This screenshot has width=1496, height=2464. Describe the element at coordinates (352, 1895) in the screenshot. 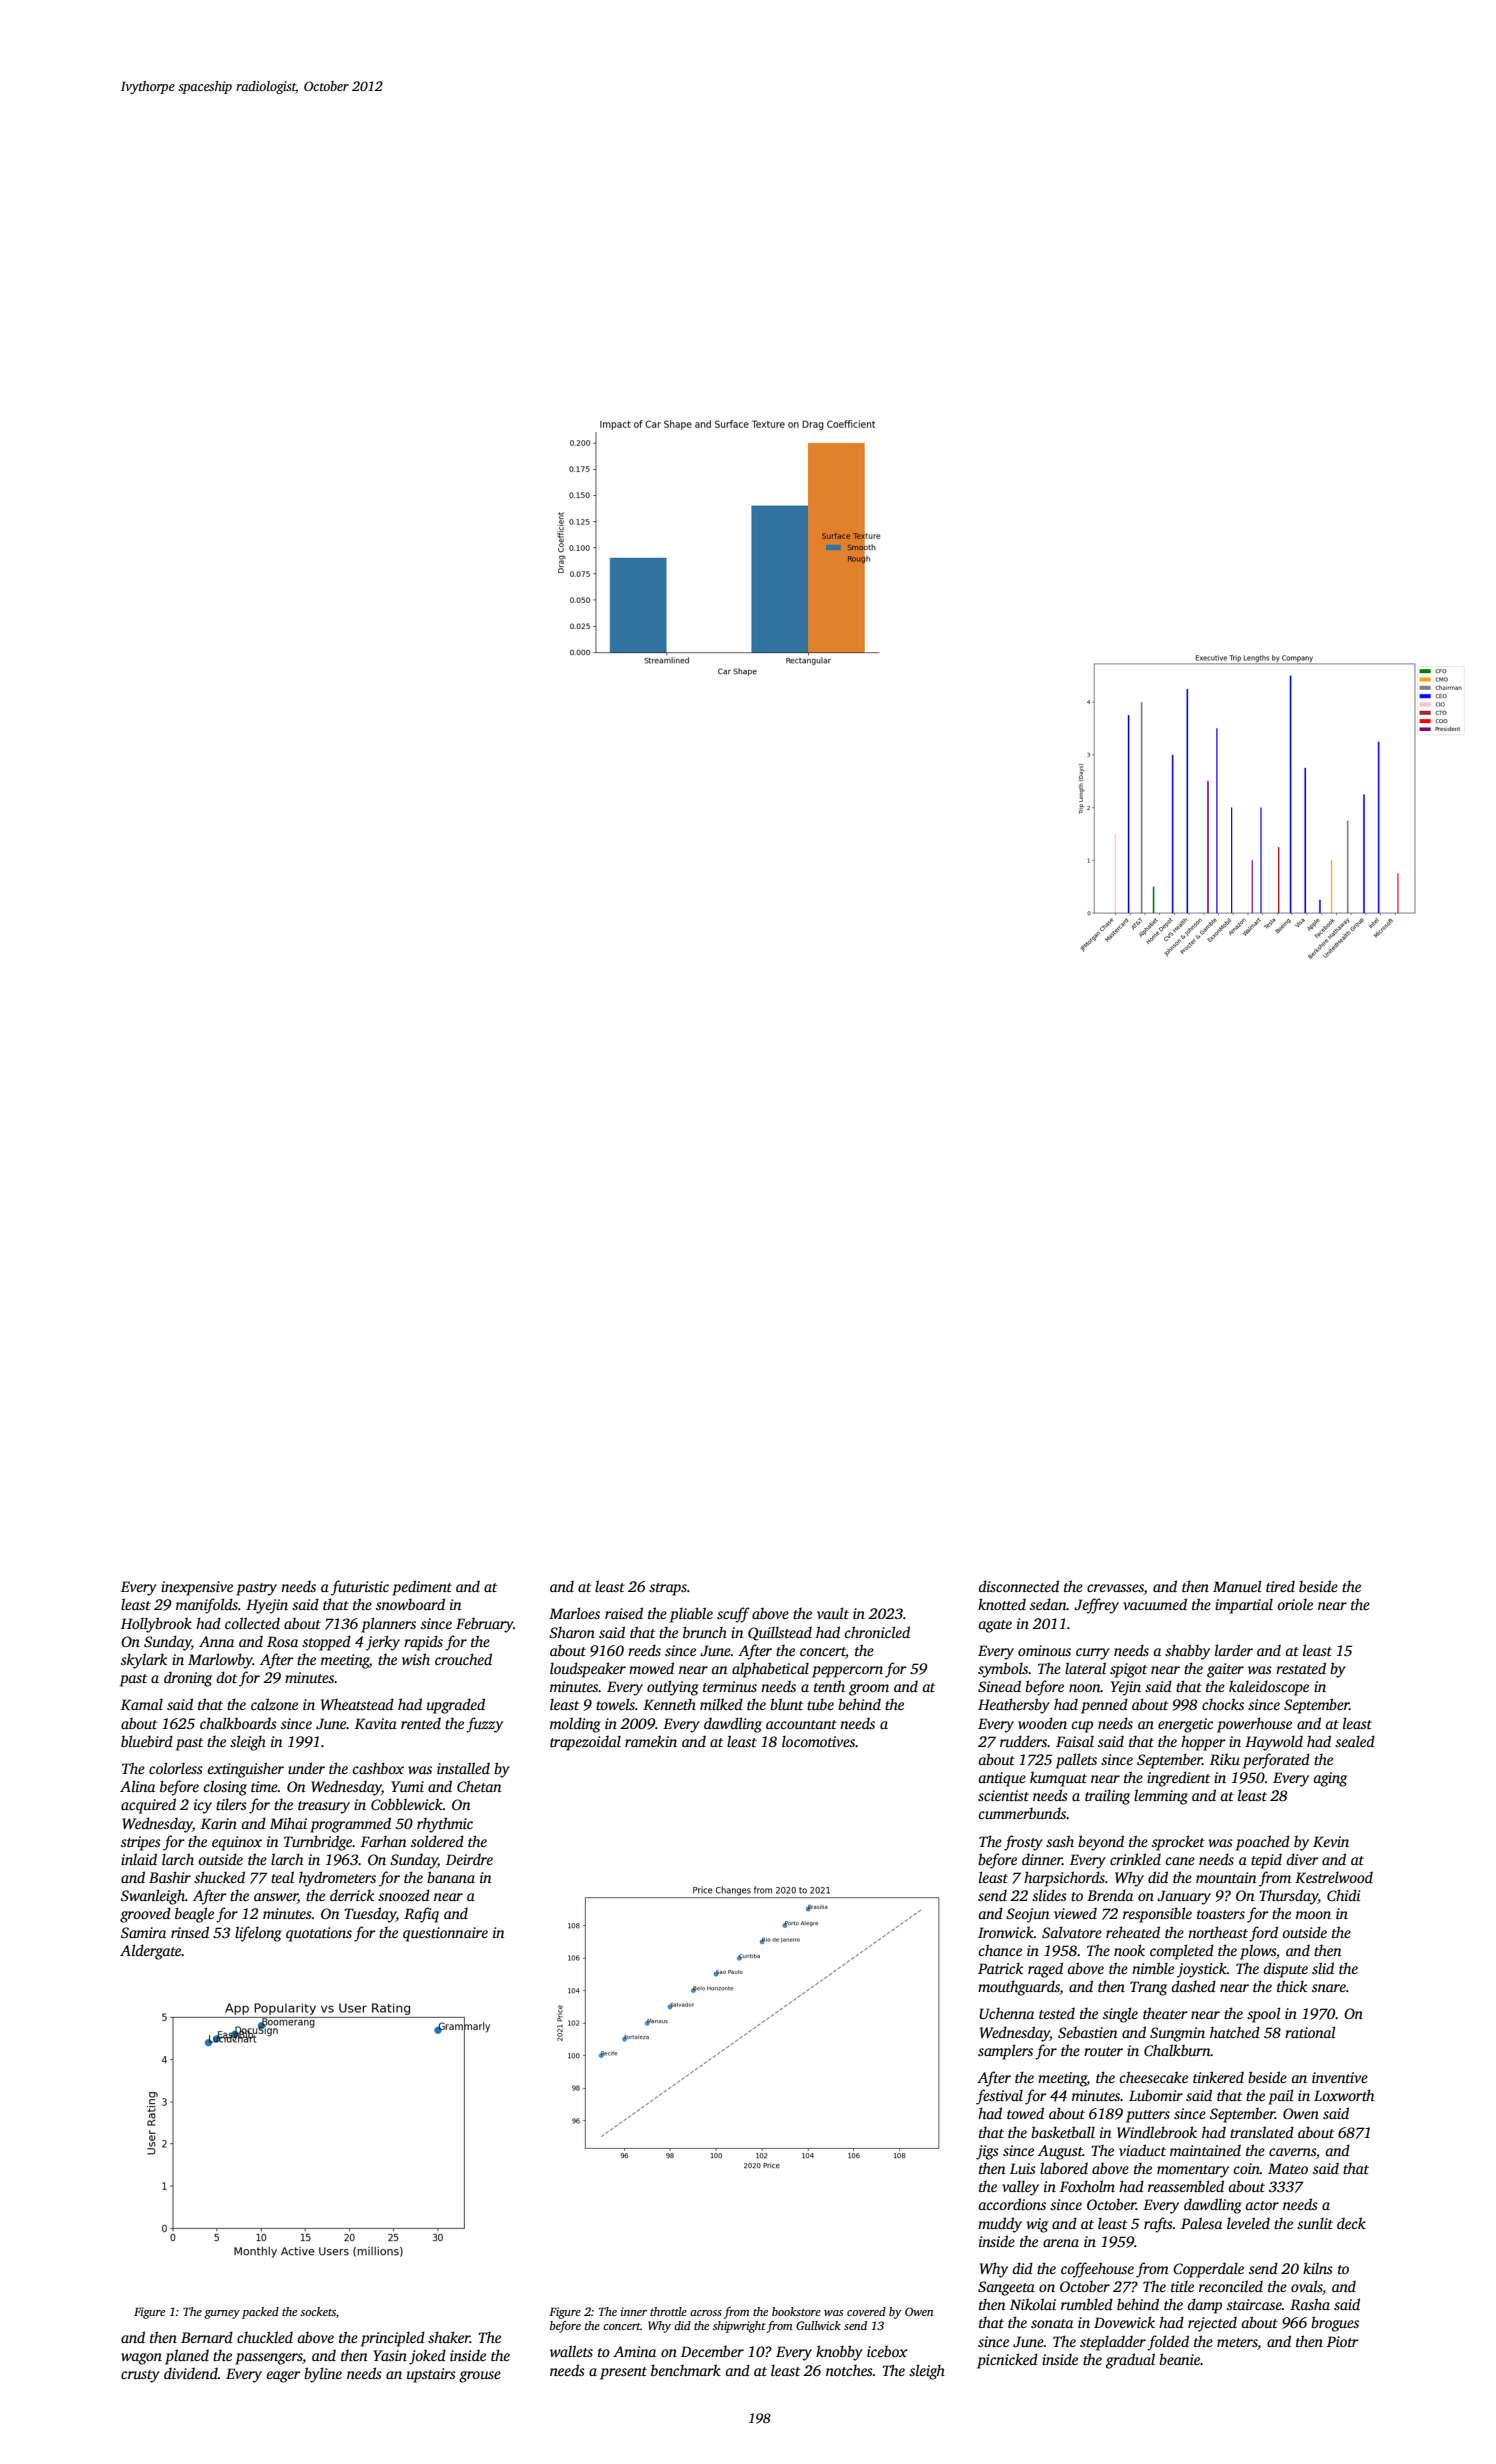

I see `derrick` at that location.
